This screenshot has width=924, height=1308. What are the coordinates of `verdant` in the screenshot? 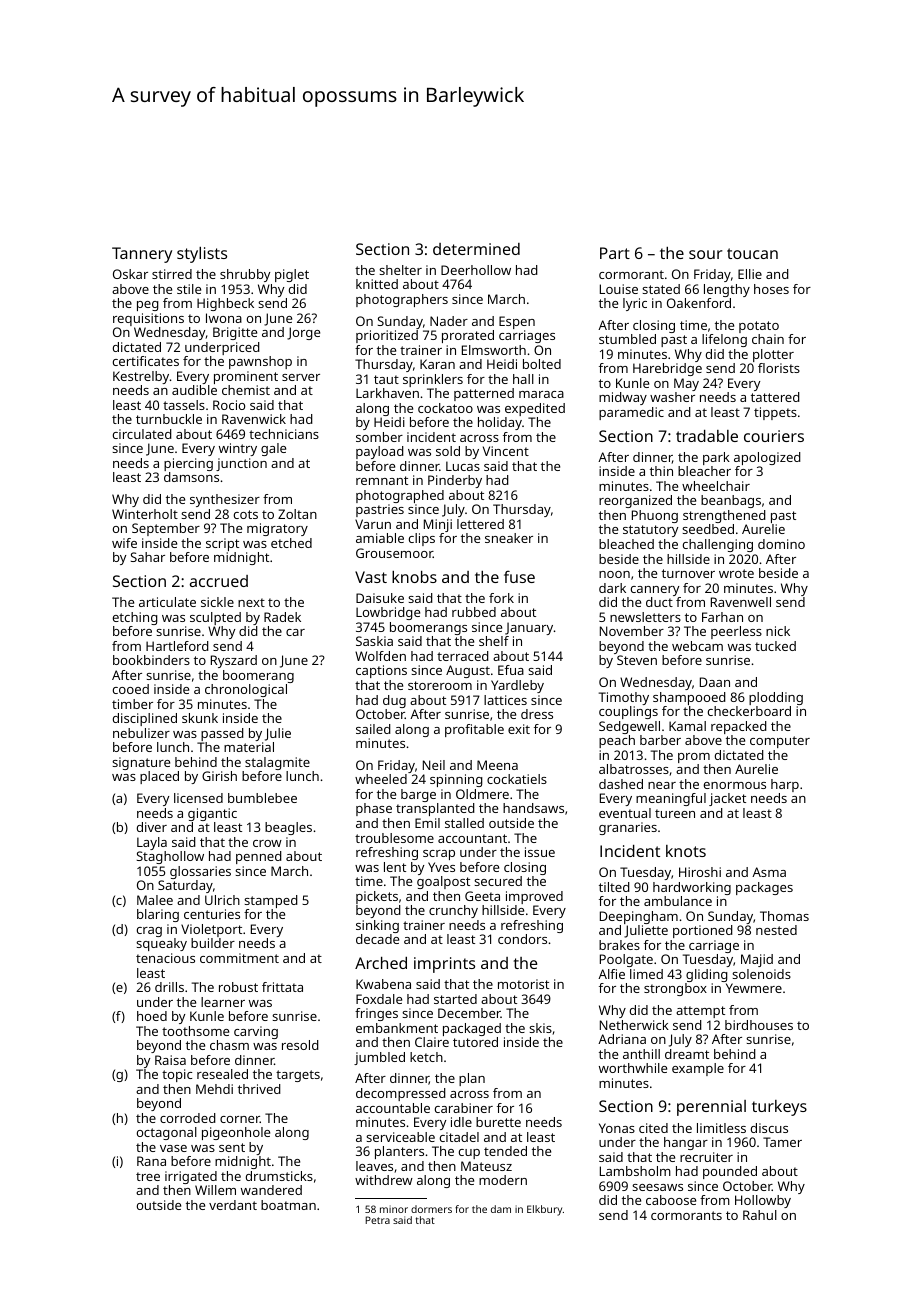 It's located at (233, 1205).
